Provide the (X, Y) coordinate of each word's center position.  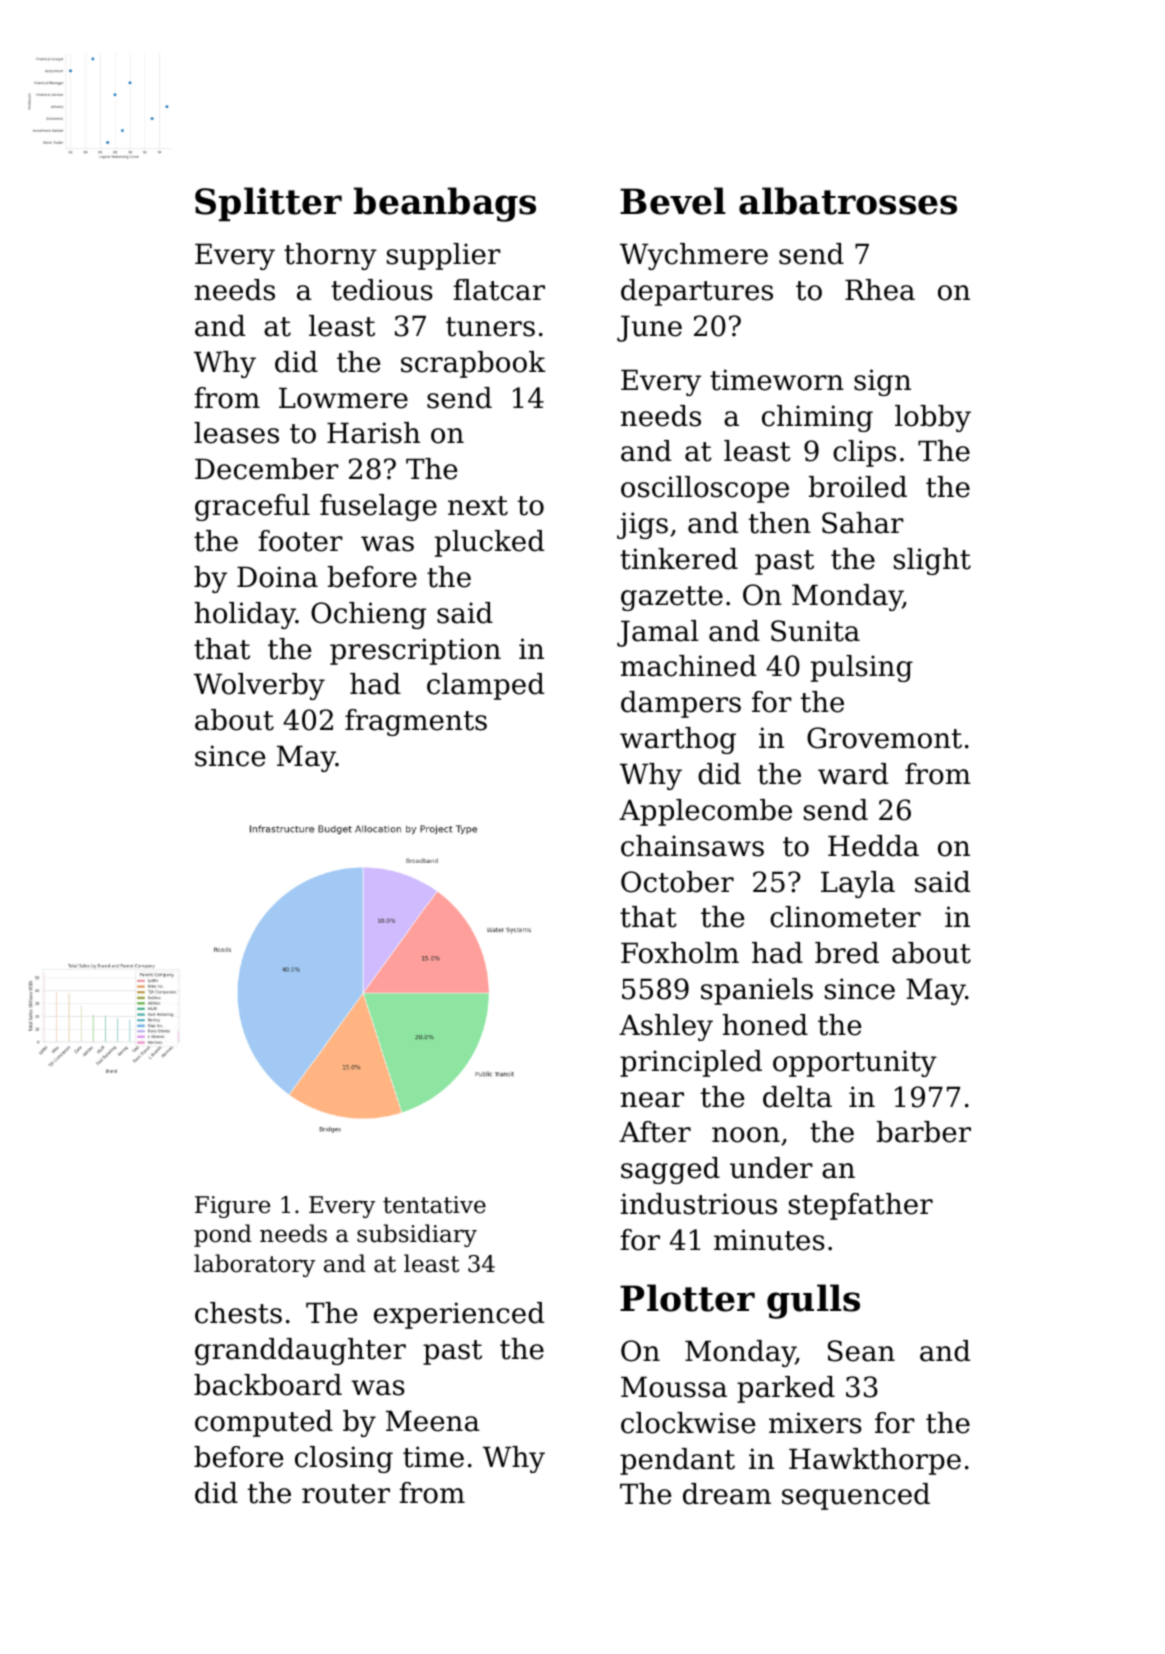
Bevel (673, 201)
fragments (416, 722)
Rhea (880, 290)
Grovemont (884, 738)
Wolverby (259, 686)
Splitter (268, 204)
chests (238, 1313)
